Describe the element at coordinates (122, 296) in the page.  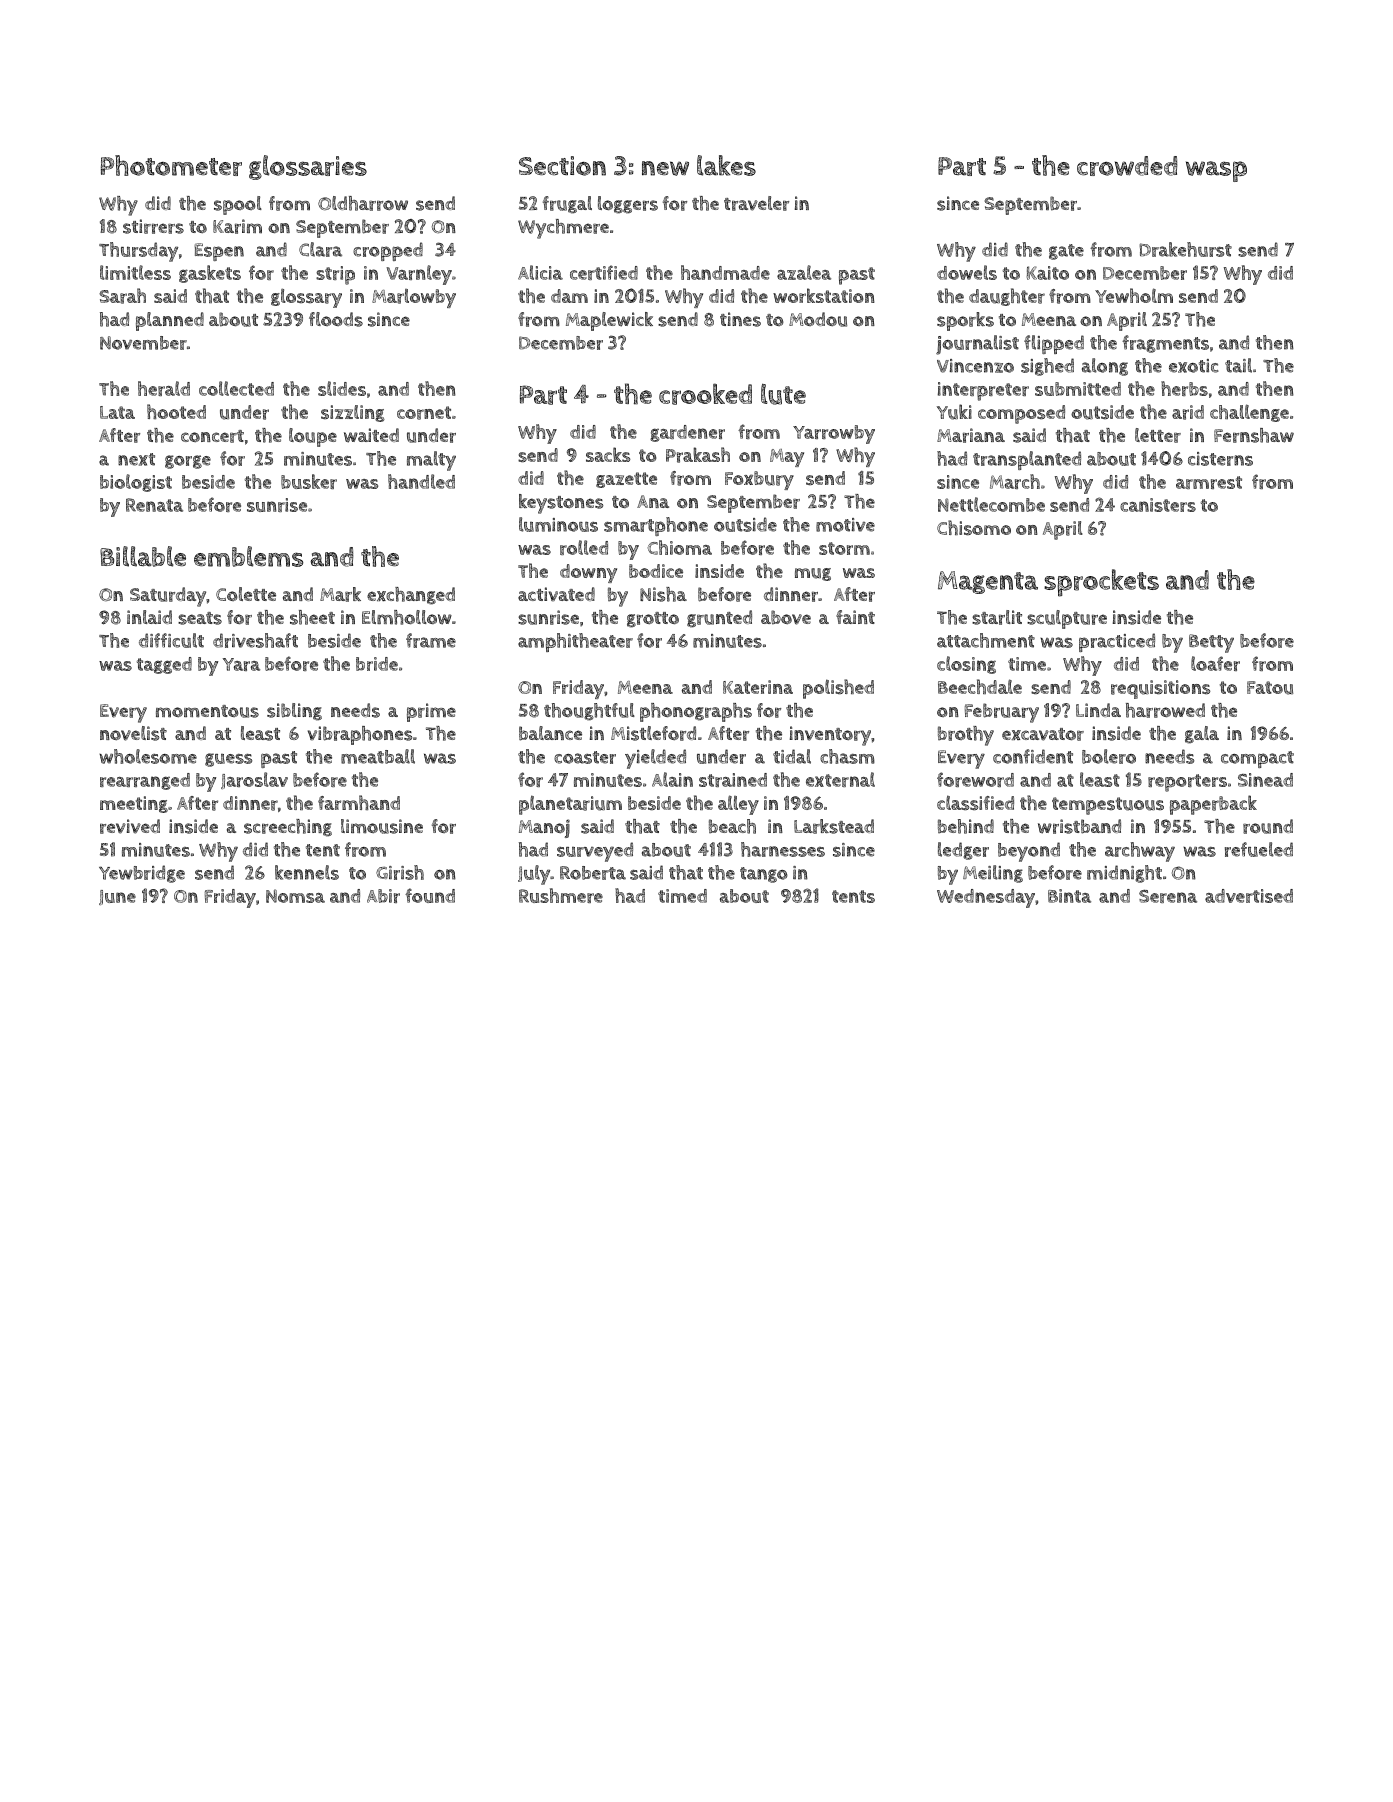
I see `Sarah` at that location.
